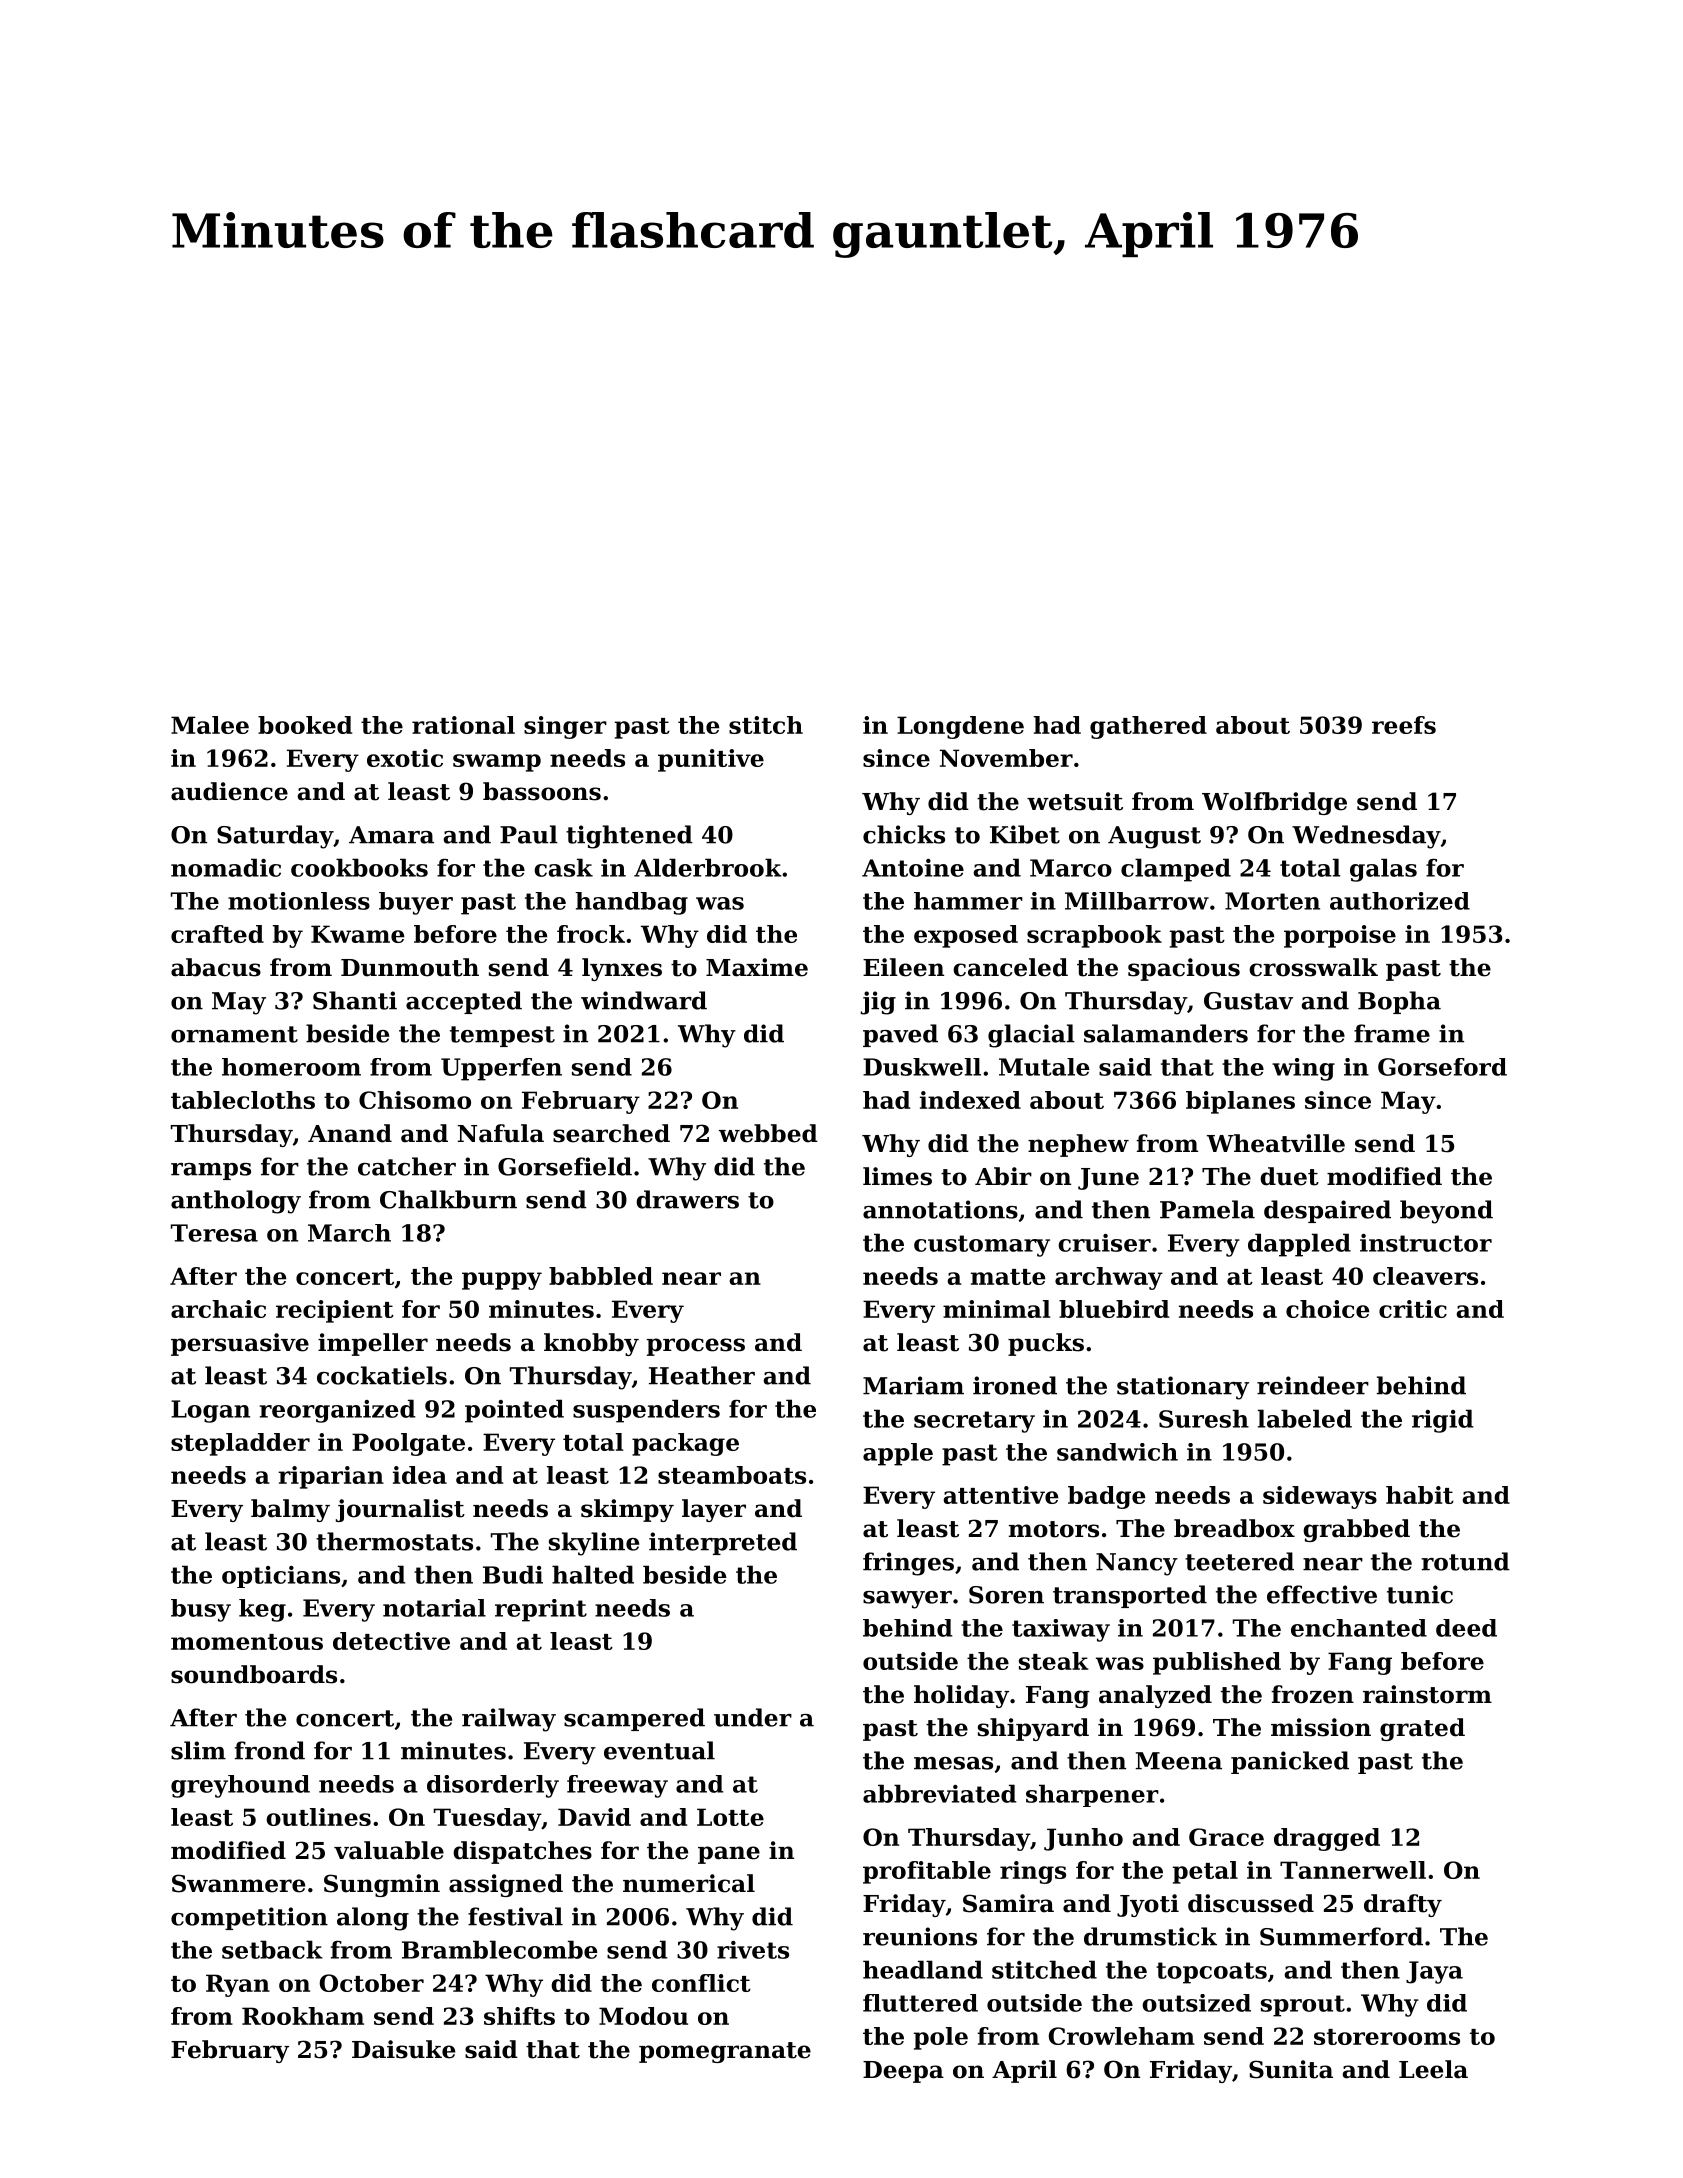  I want to click on ornament, so click(234, 1034).
